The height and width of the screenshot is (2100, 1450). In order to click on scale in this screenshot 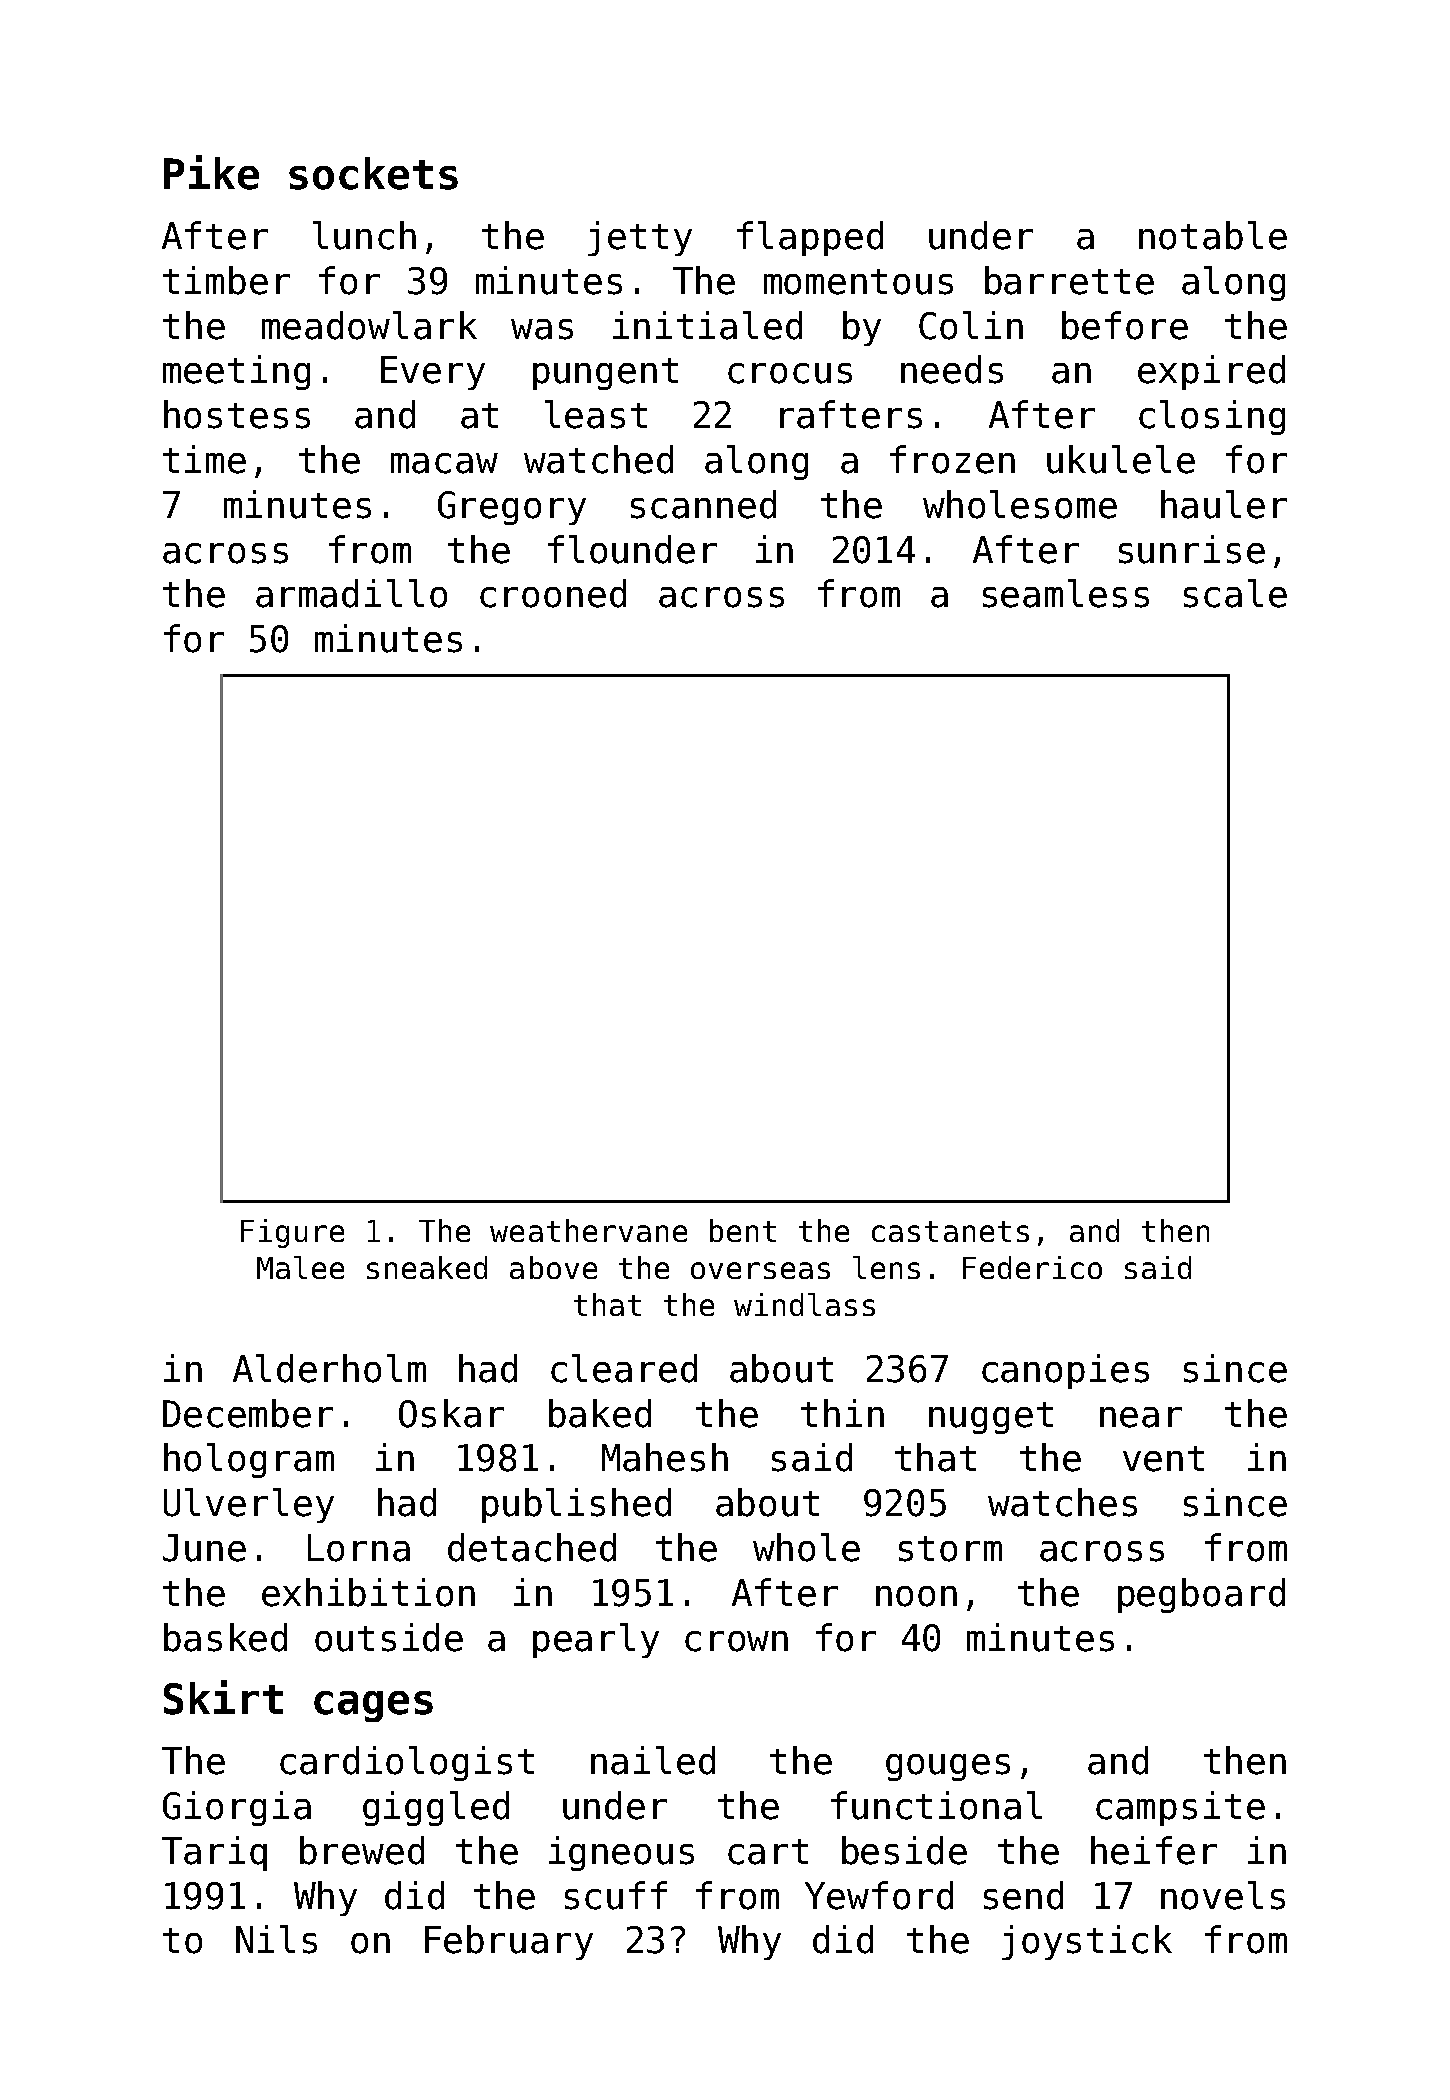, I will do `click(1235, 593)`.
